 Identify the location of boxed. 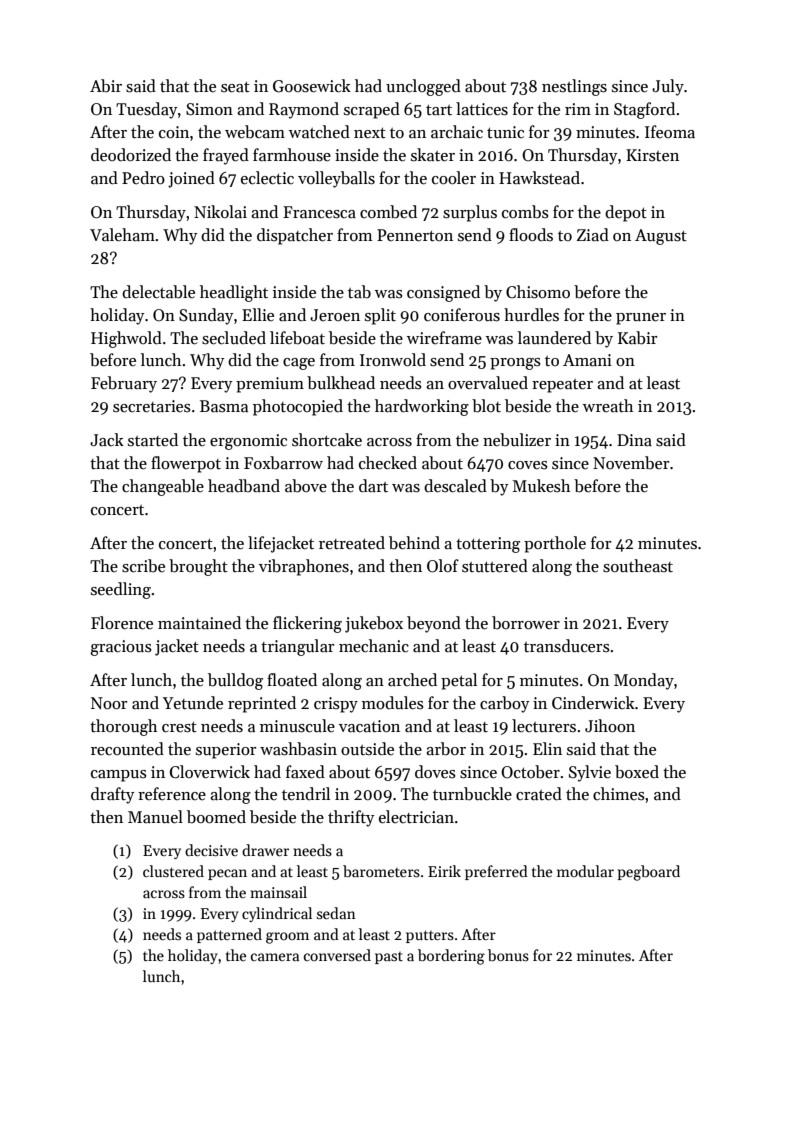
(637, 772).
